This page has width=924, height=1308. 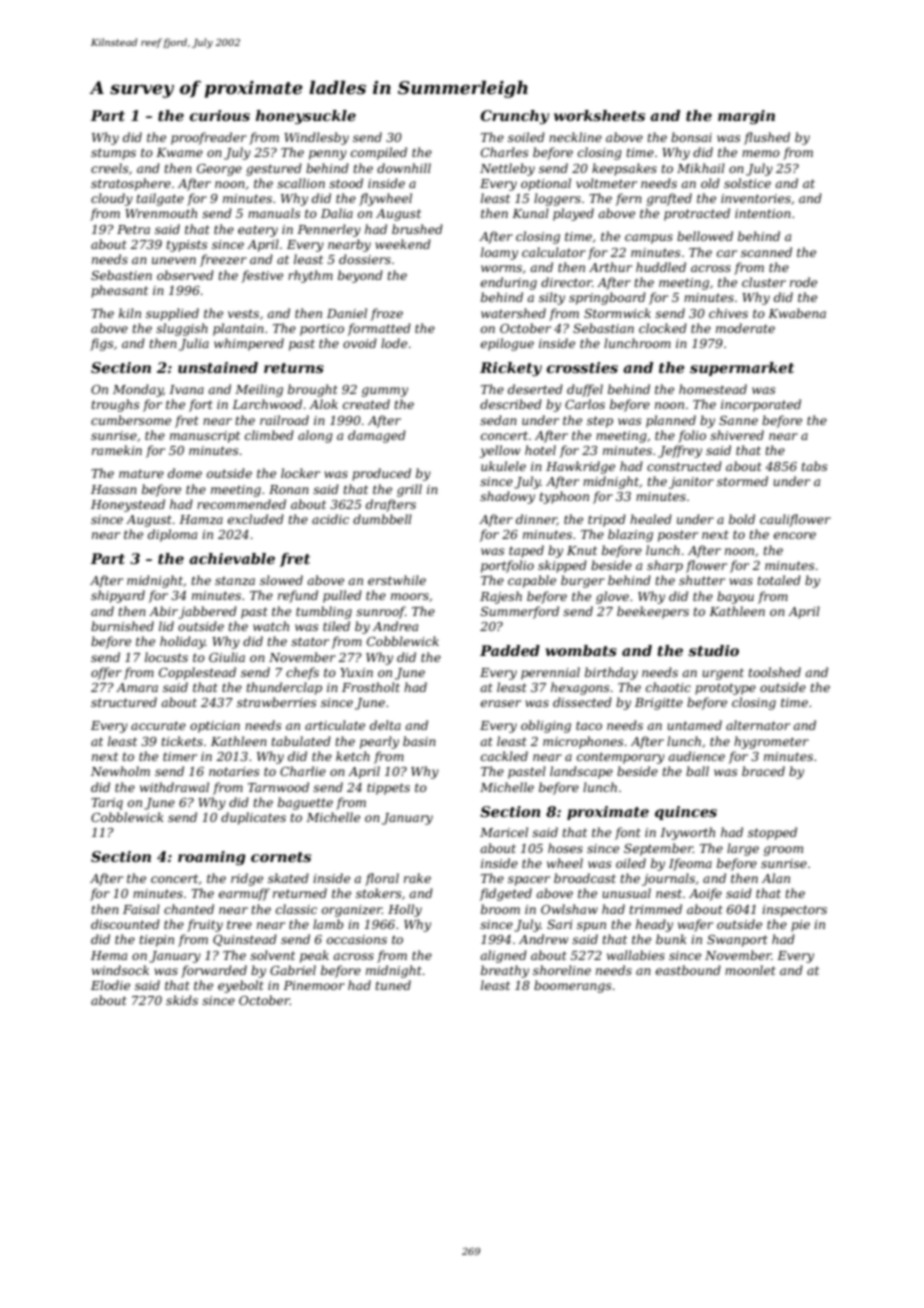 What do you see at coordinates (498, 420) in the page?
I see `sedan` at bounding box center [498, 420].
